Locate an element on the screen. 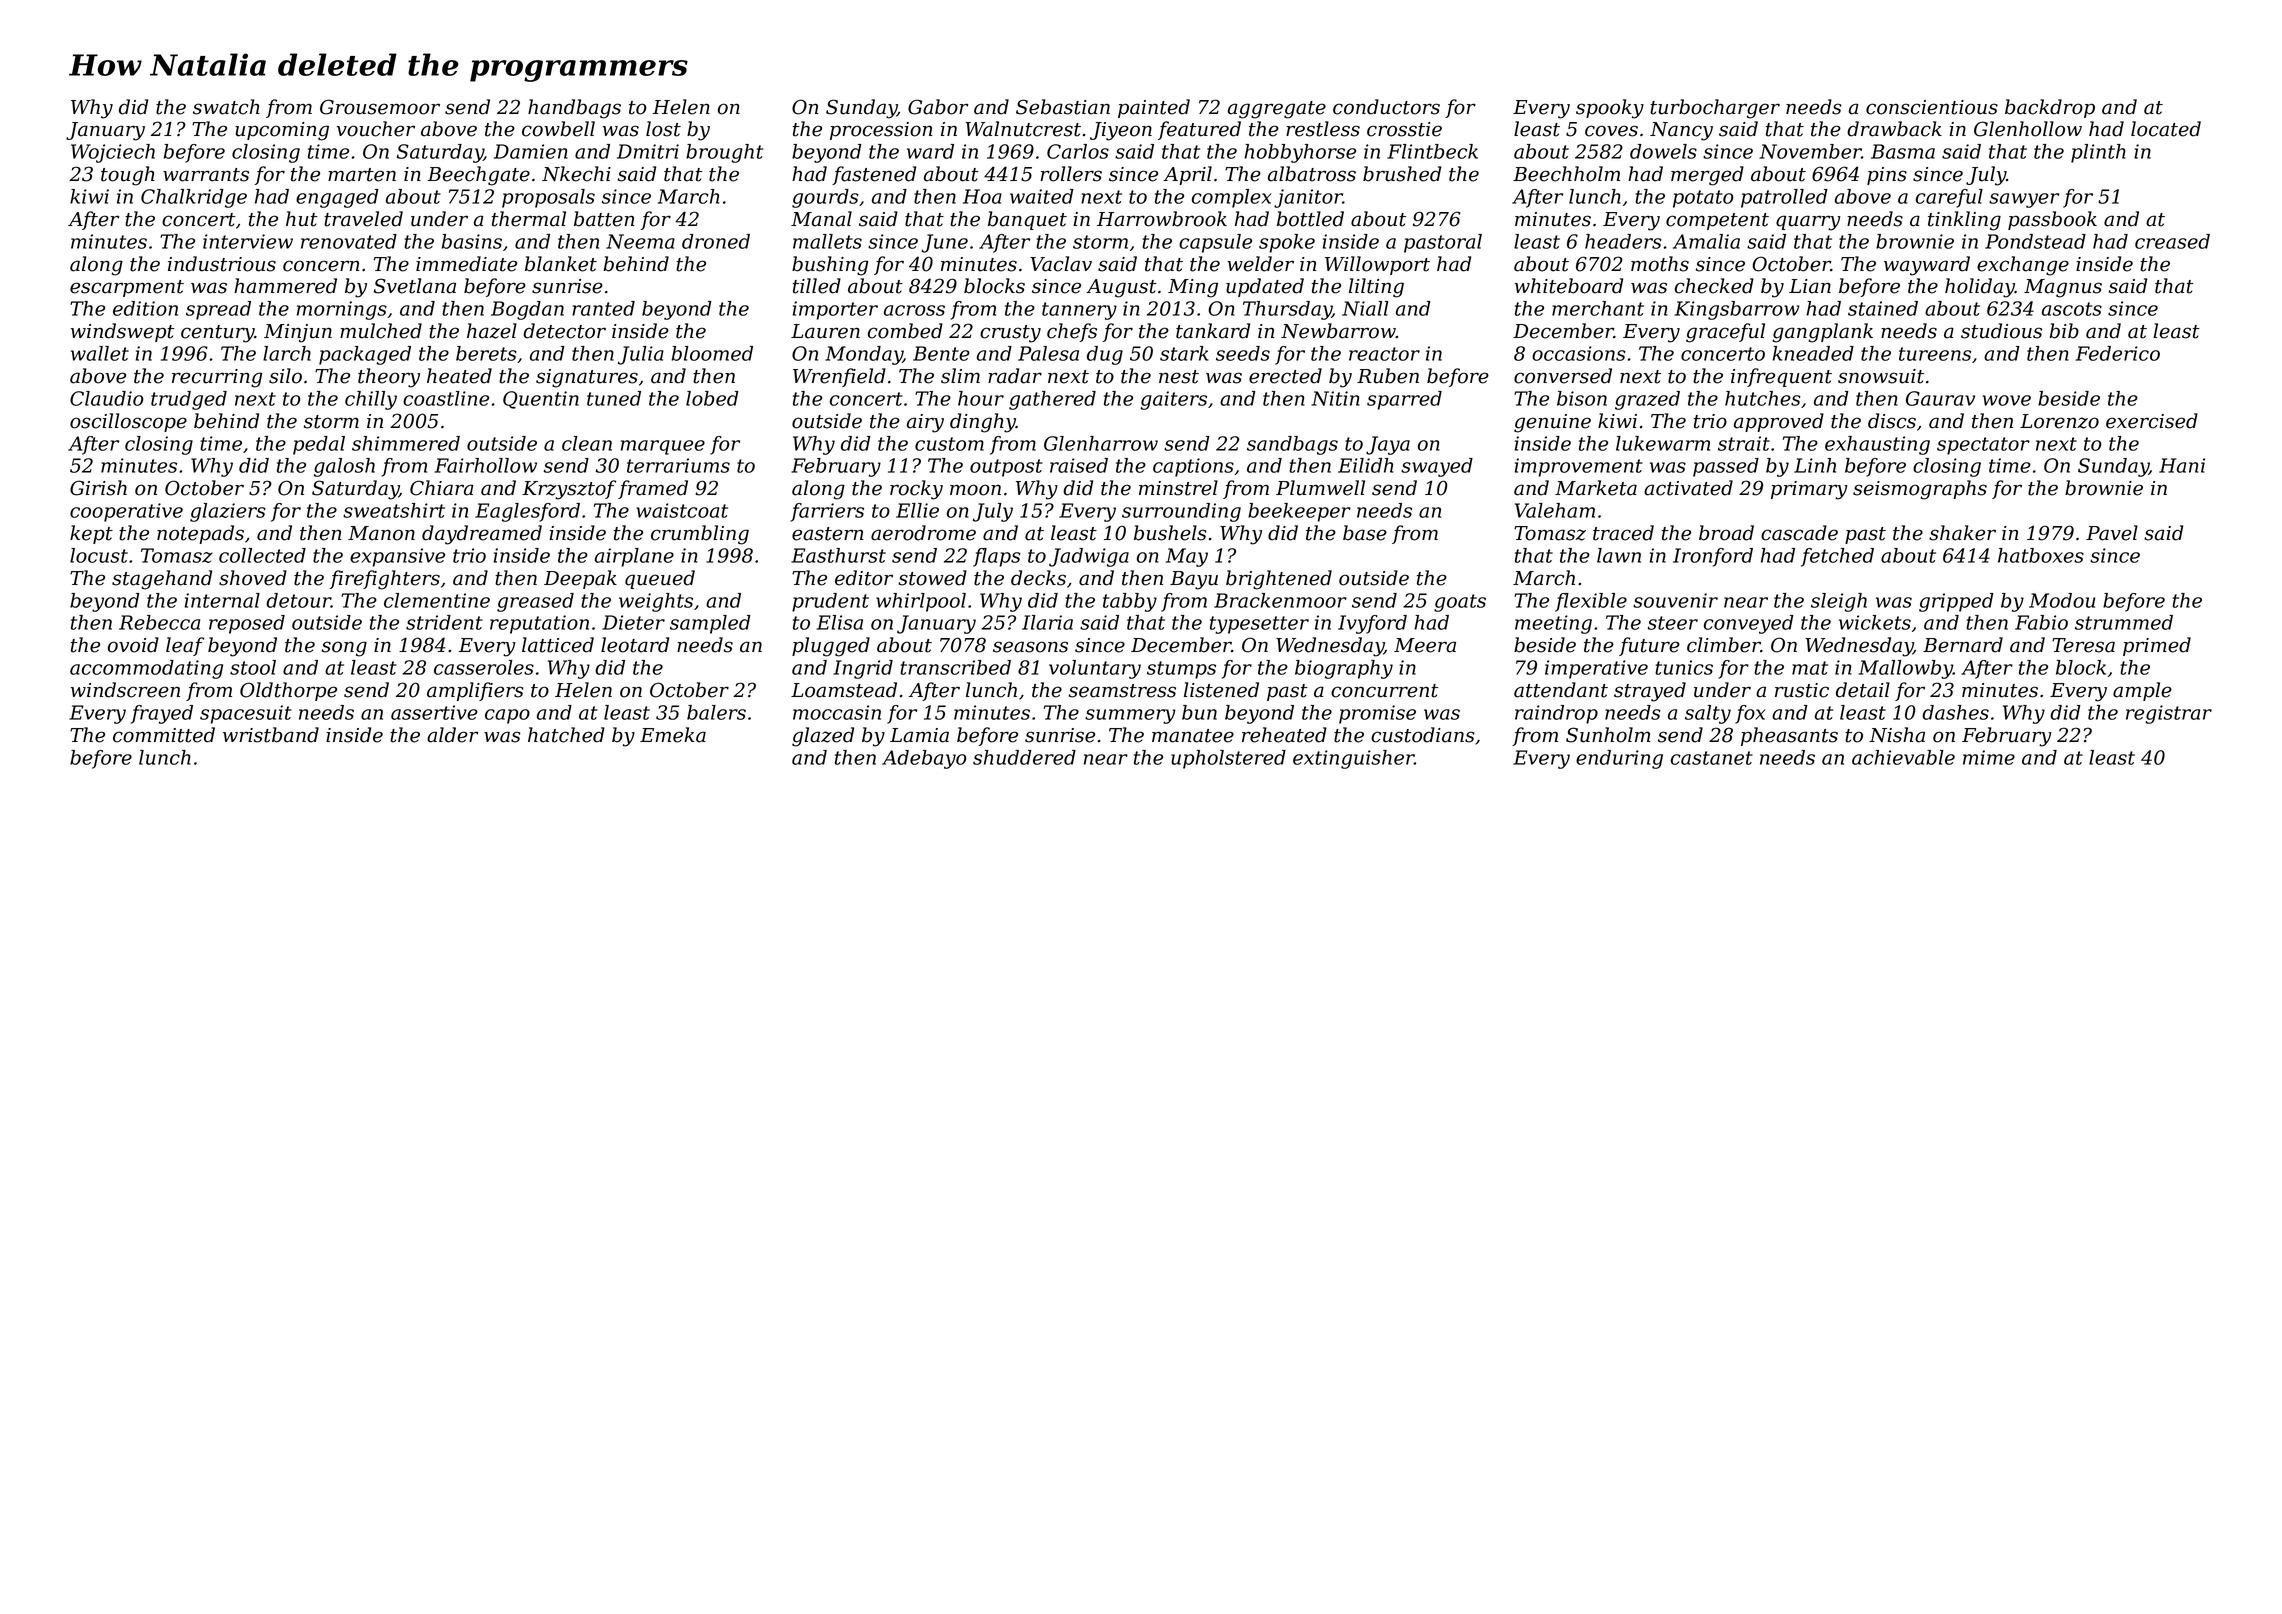 The width and height of the screenshot is (2282, 1614). manatee is located at coordinates (1193, 736).
